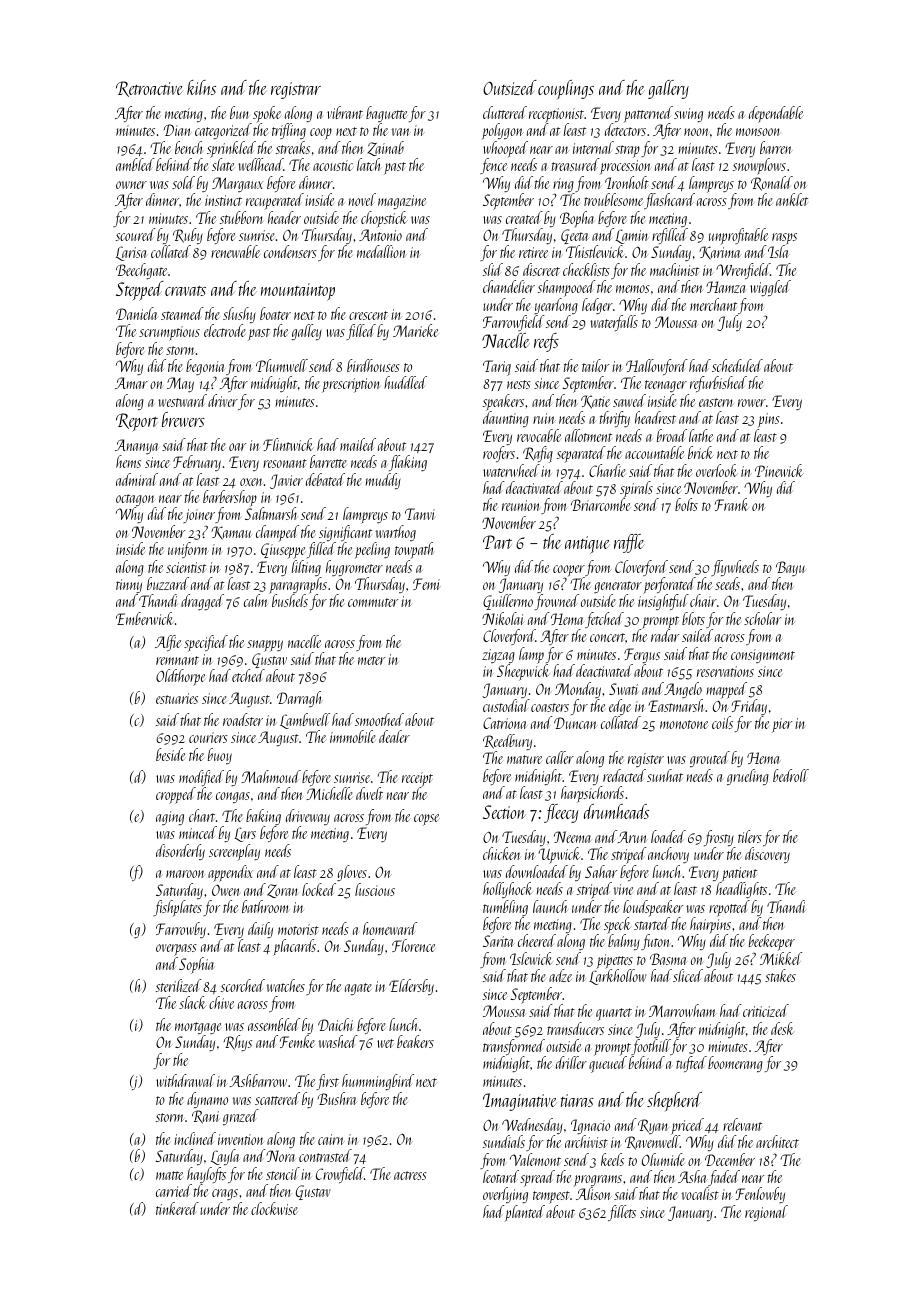 The width and height of the screenshot is (924, 1308). I want to click on Tanvi, so click(420, 514).
